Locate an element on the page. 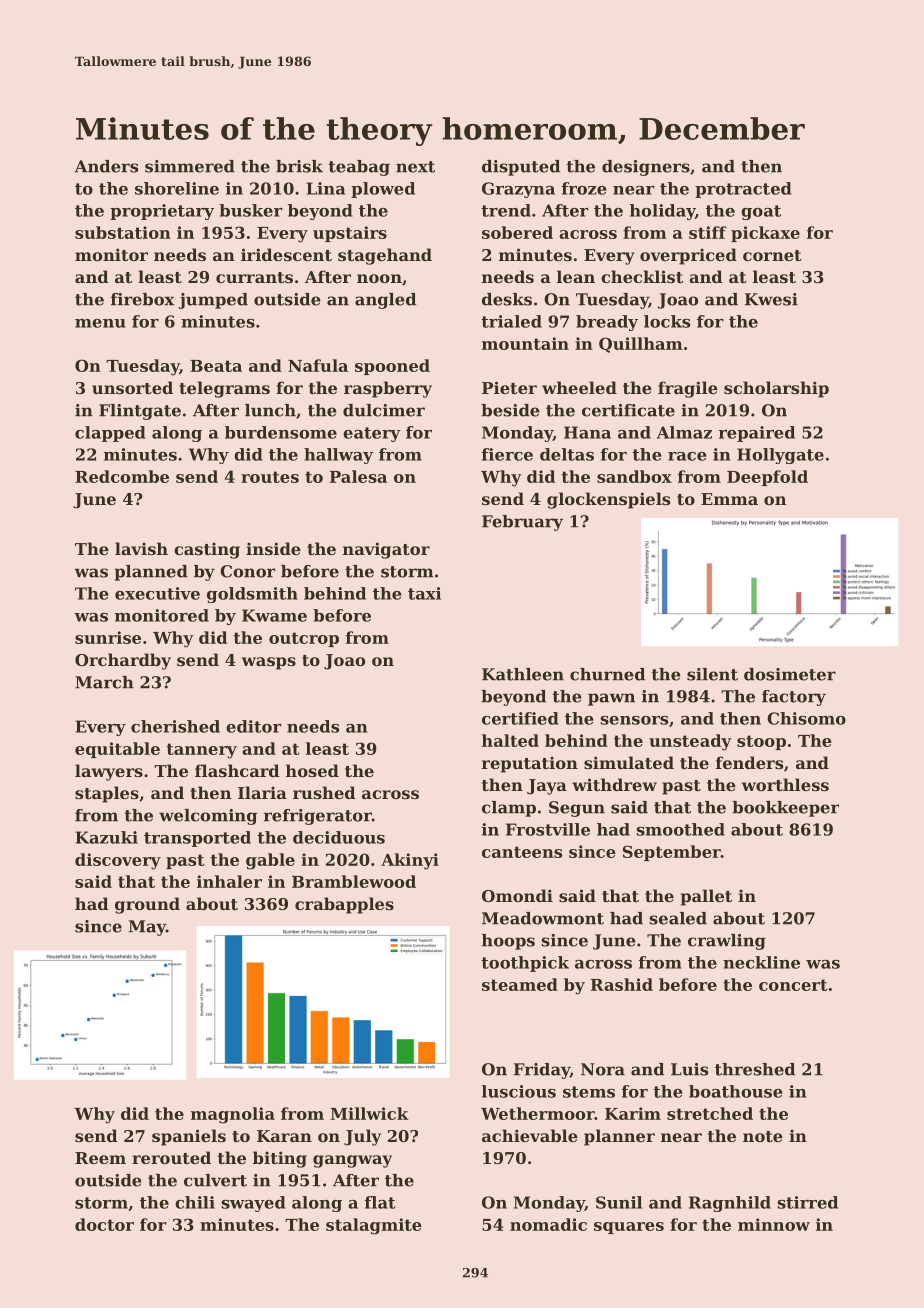 The height and width of the page is (1308, 924). Emma is located at coordinates (729, 499).
